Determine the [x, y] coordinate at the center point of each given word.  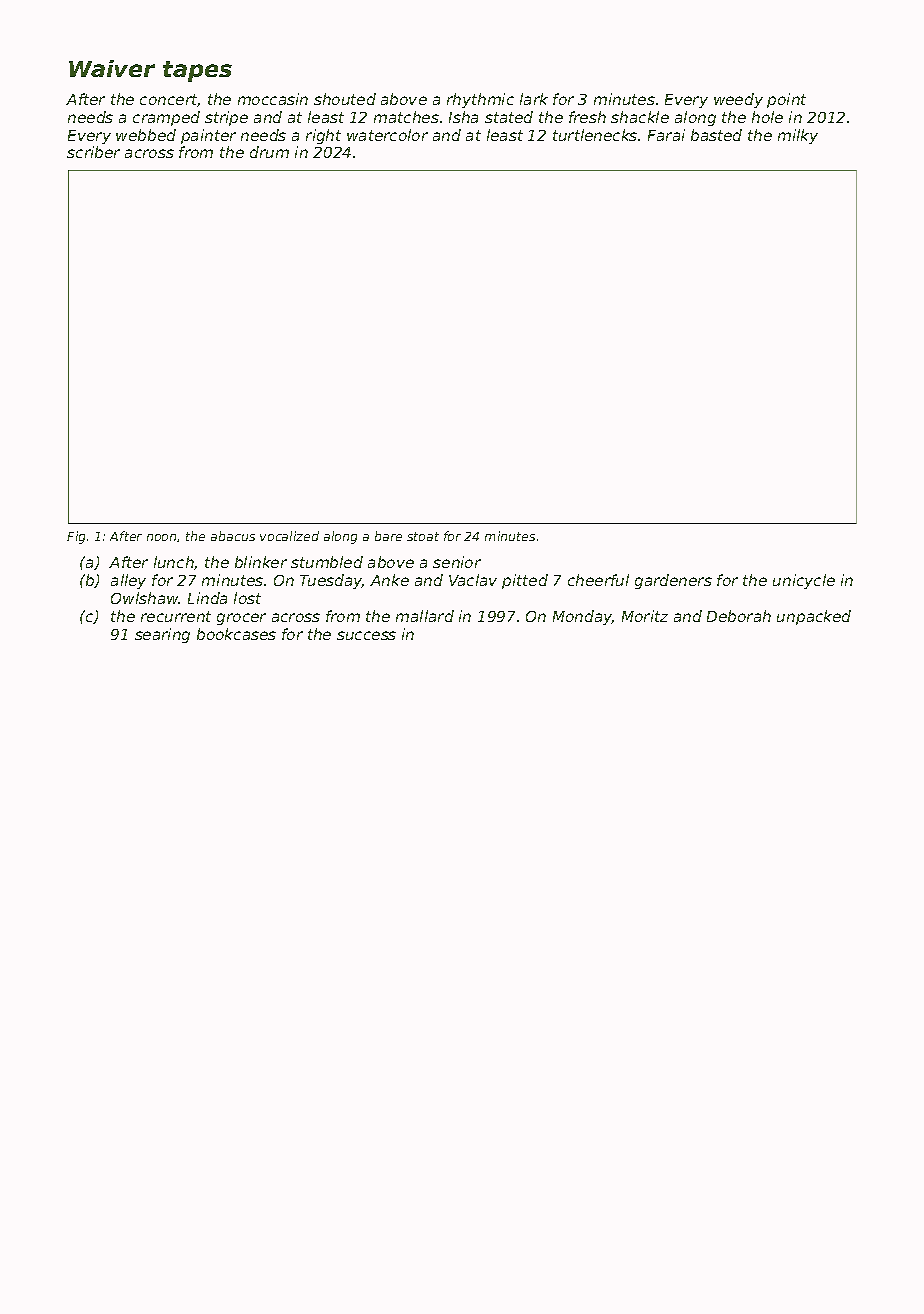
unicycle [804, 581]
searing [162, 635]
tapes [197, 71]
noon [161, 537]
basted [716, 135]
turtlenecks [595, 135]
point [786, 100]
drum [269, 152]
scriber [93, 152]
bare [388, 536]
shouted [345, 99]
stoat [423, 536]
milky [798, 136]
